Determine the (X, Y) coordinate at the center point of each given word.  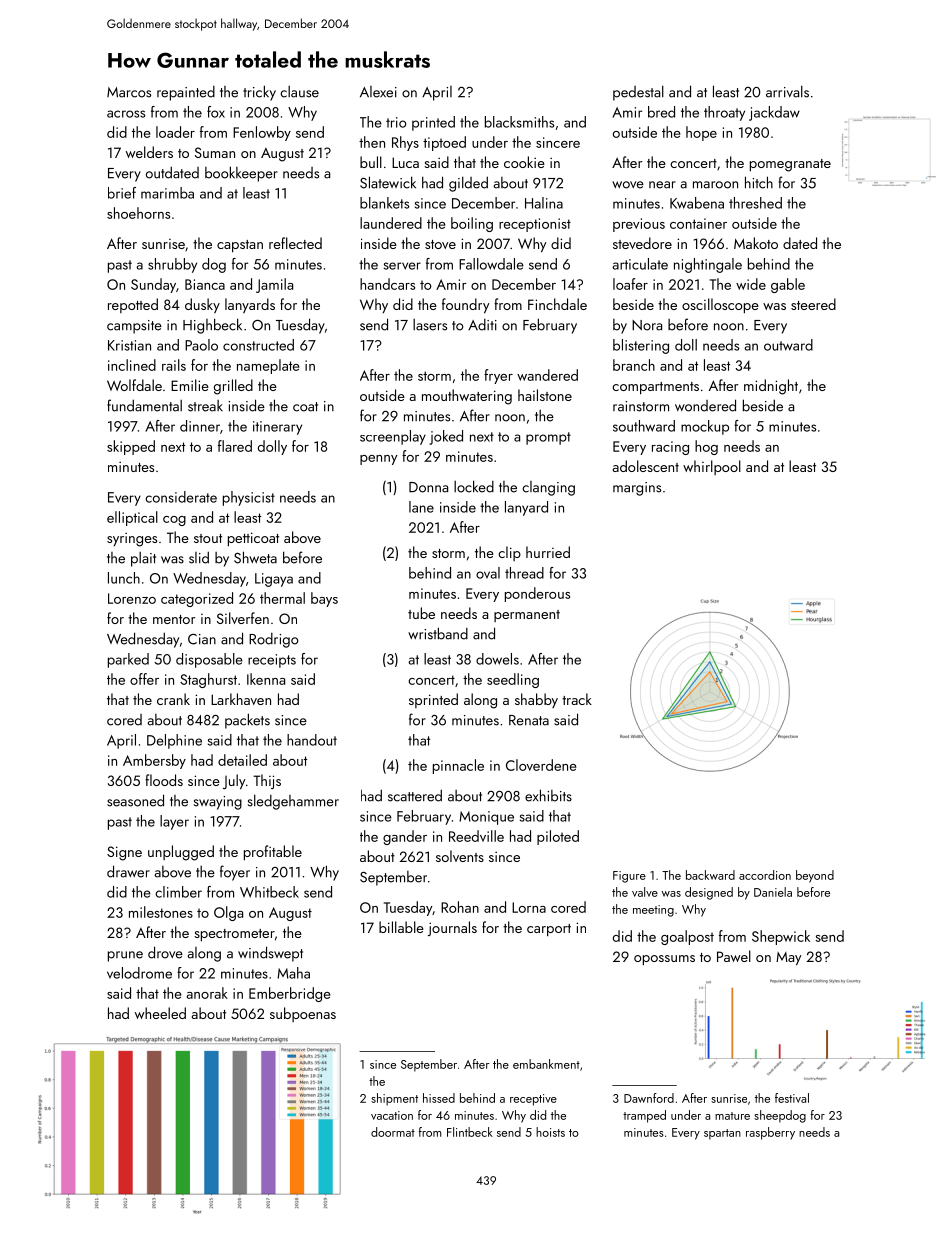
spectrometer (234, 935)
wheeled (160, 1013)
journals (452, 928)
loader (175, 132)
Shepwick (781, 937)
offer (144, 679)
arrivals (787, 91)
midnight (771, 387)
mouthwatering (467, 397)
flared (235, 446)
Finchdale (557, 304)
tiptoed (444, 143)
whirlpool (712, 467)
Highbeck (212, 326)
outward (788, 345)
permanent (527, 616)
